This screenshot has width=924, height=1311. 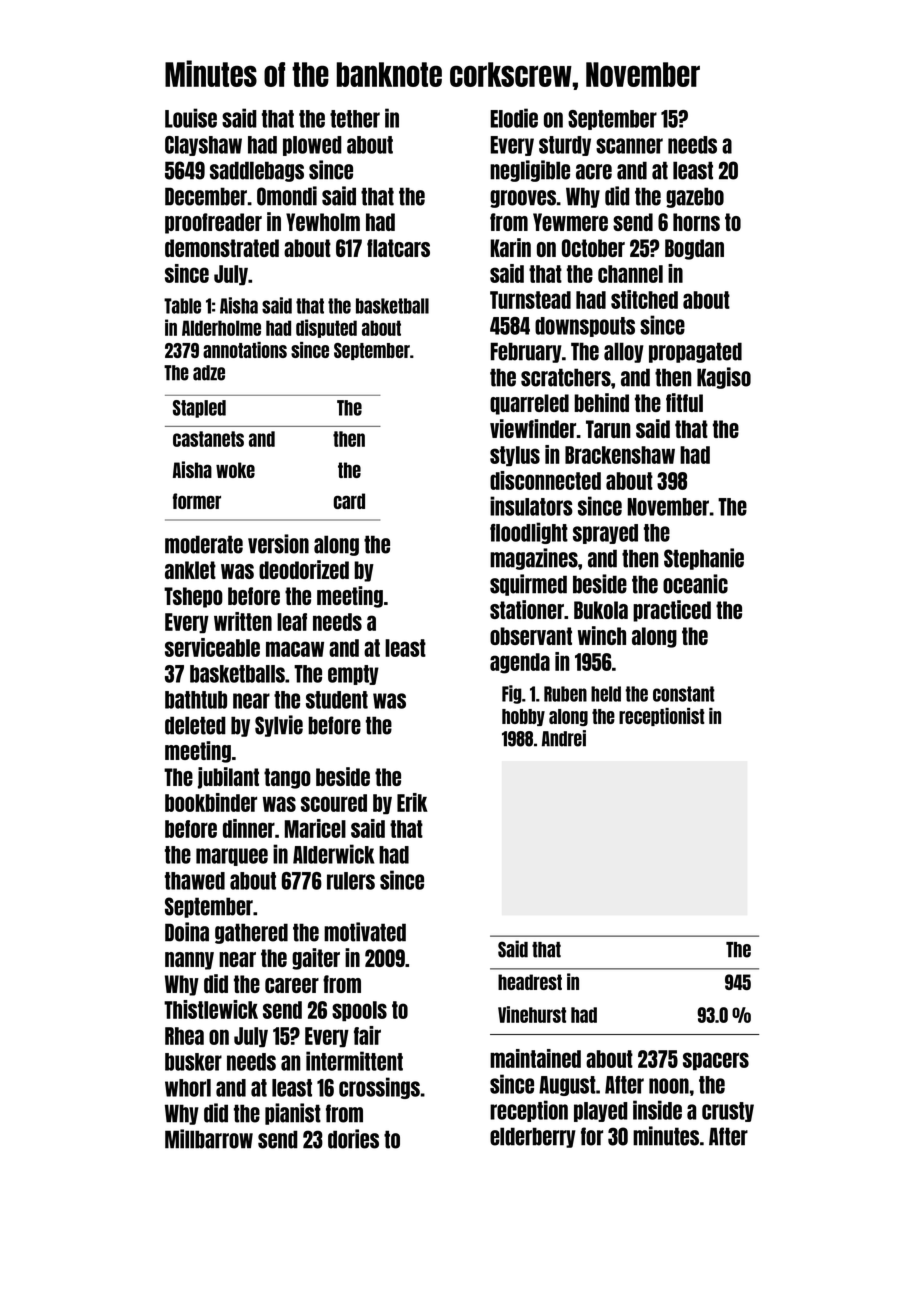 I want to click on stationer, so click(x=527, y=609).
